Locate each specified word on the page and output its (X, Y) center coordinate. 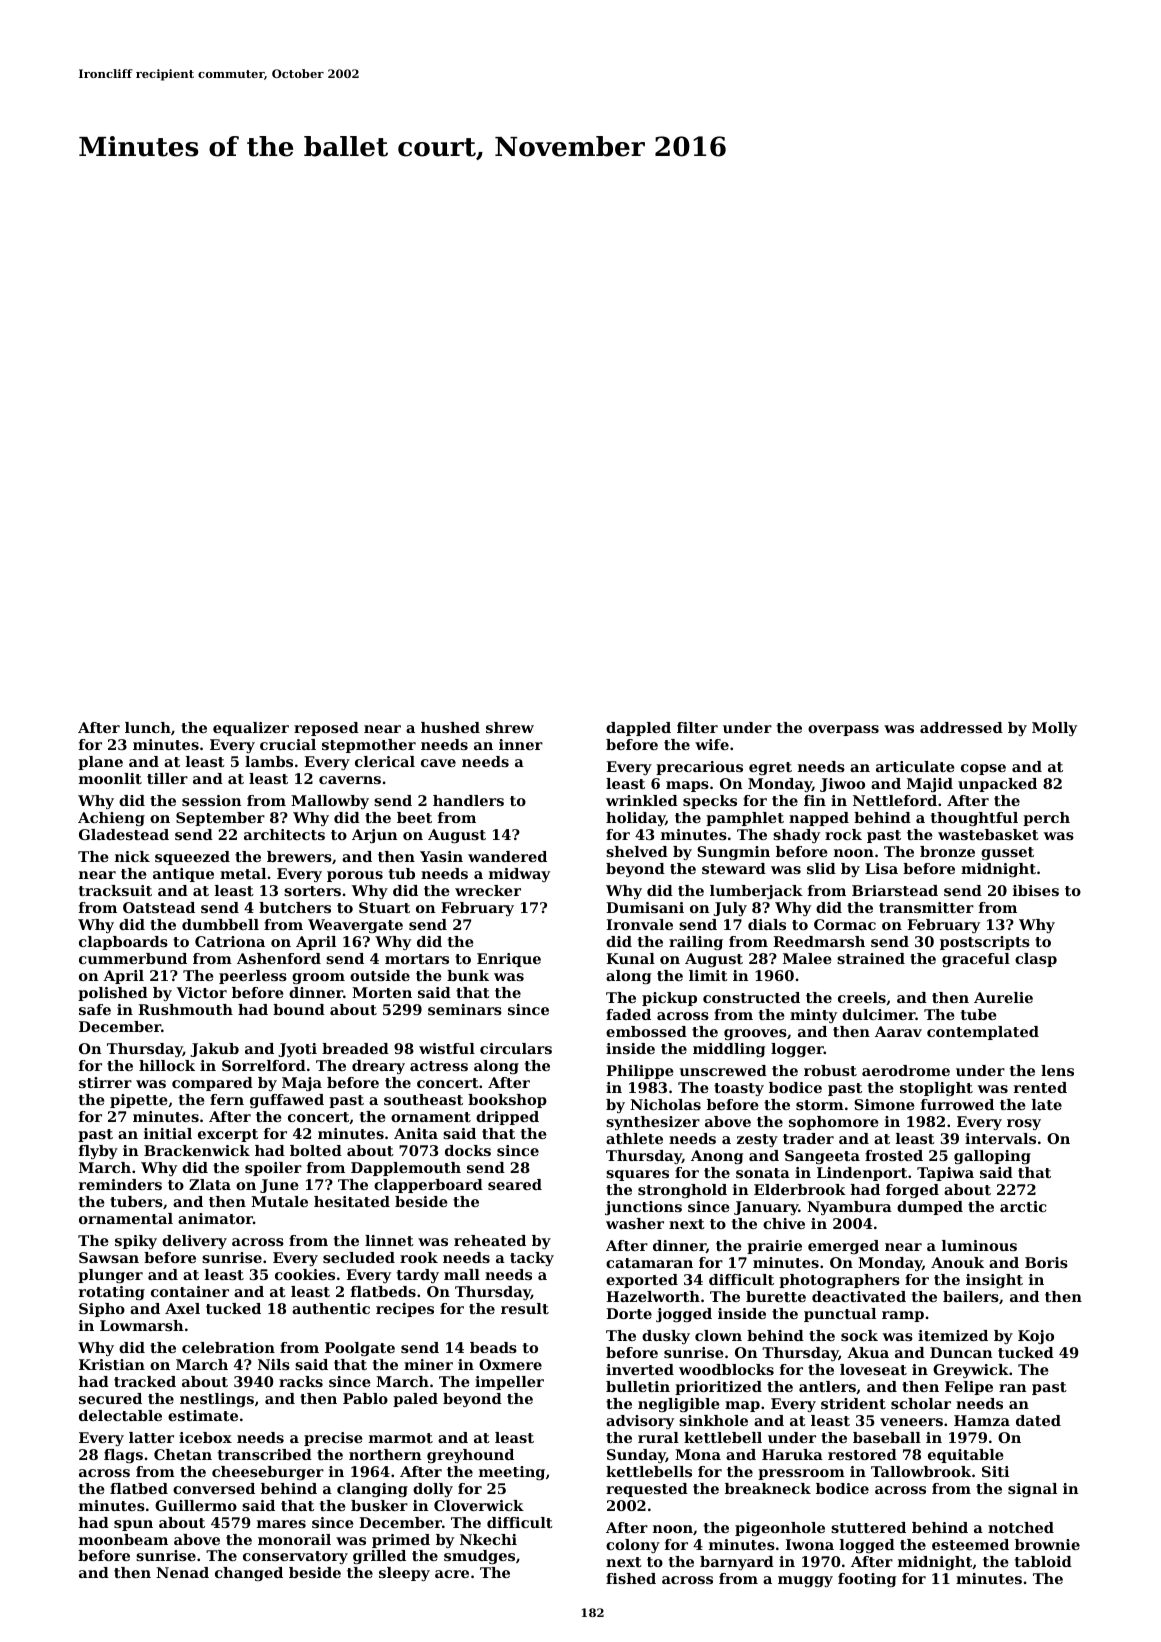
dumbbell (220, 924)
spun (133, 1525)
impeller (509, 1383)
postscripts (985, 943)
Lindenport (862, 1174)
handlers (468, 800)
